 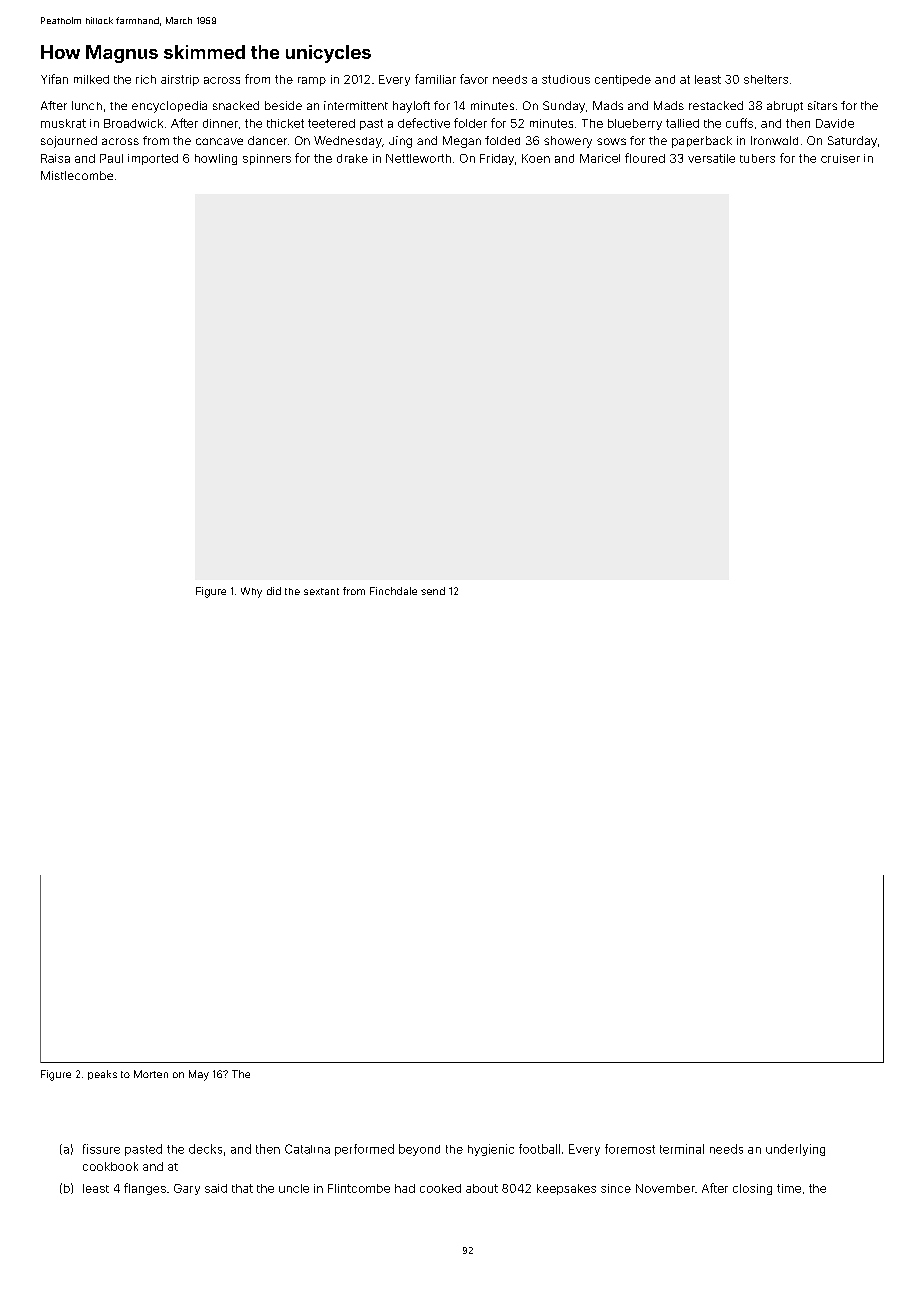 What do you see at coordinates (536, 158) in the screenshot?
I see `Koen` at bounding box center [536, 158].
